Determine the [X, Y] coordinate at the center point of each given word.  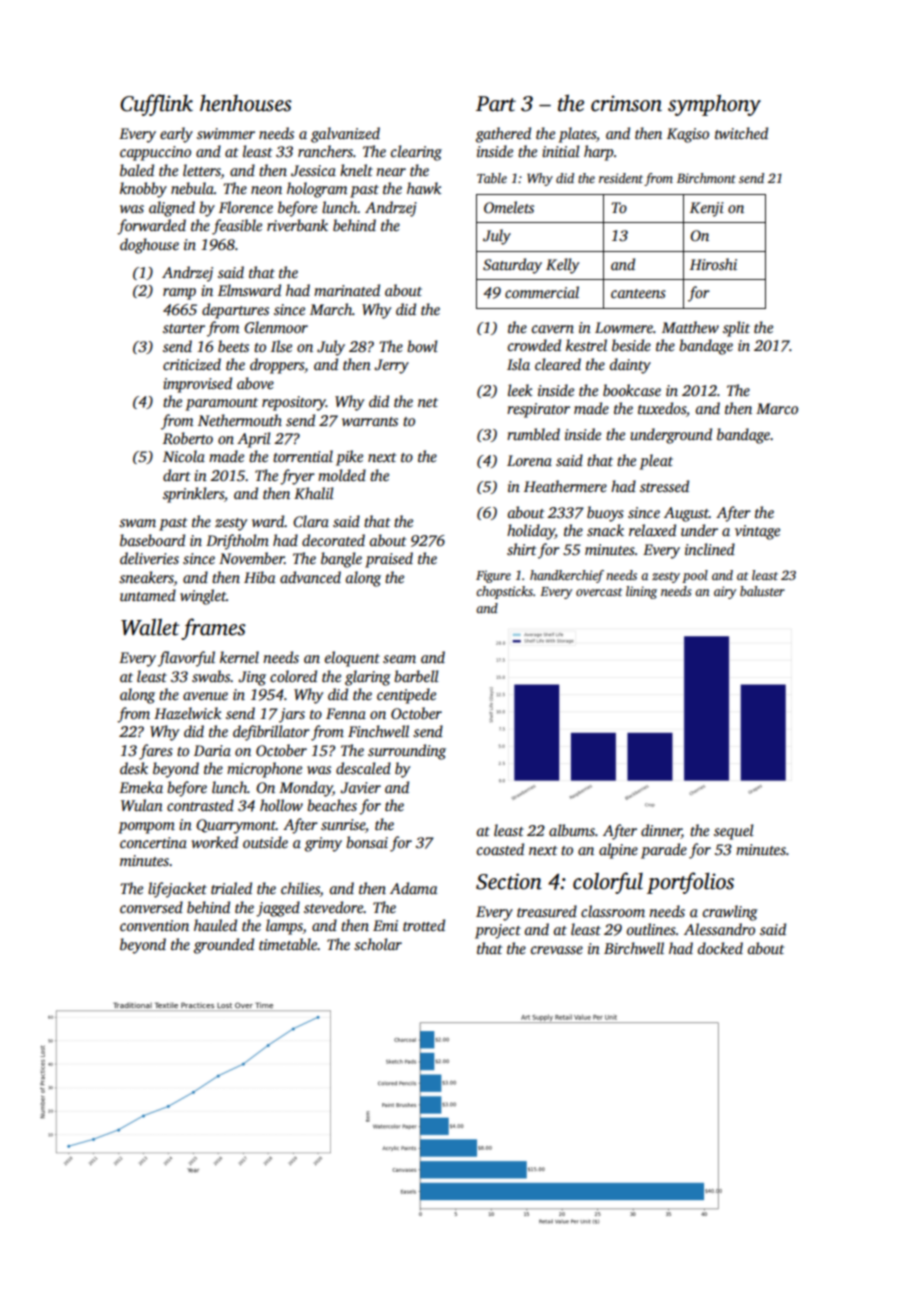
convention [154, 925]
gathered [503, 135]
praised [389, 560]
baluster [762, 591]
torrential [303, 456]
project [498, 931]
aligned [172, 209]
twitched [741, 133]
